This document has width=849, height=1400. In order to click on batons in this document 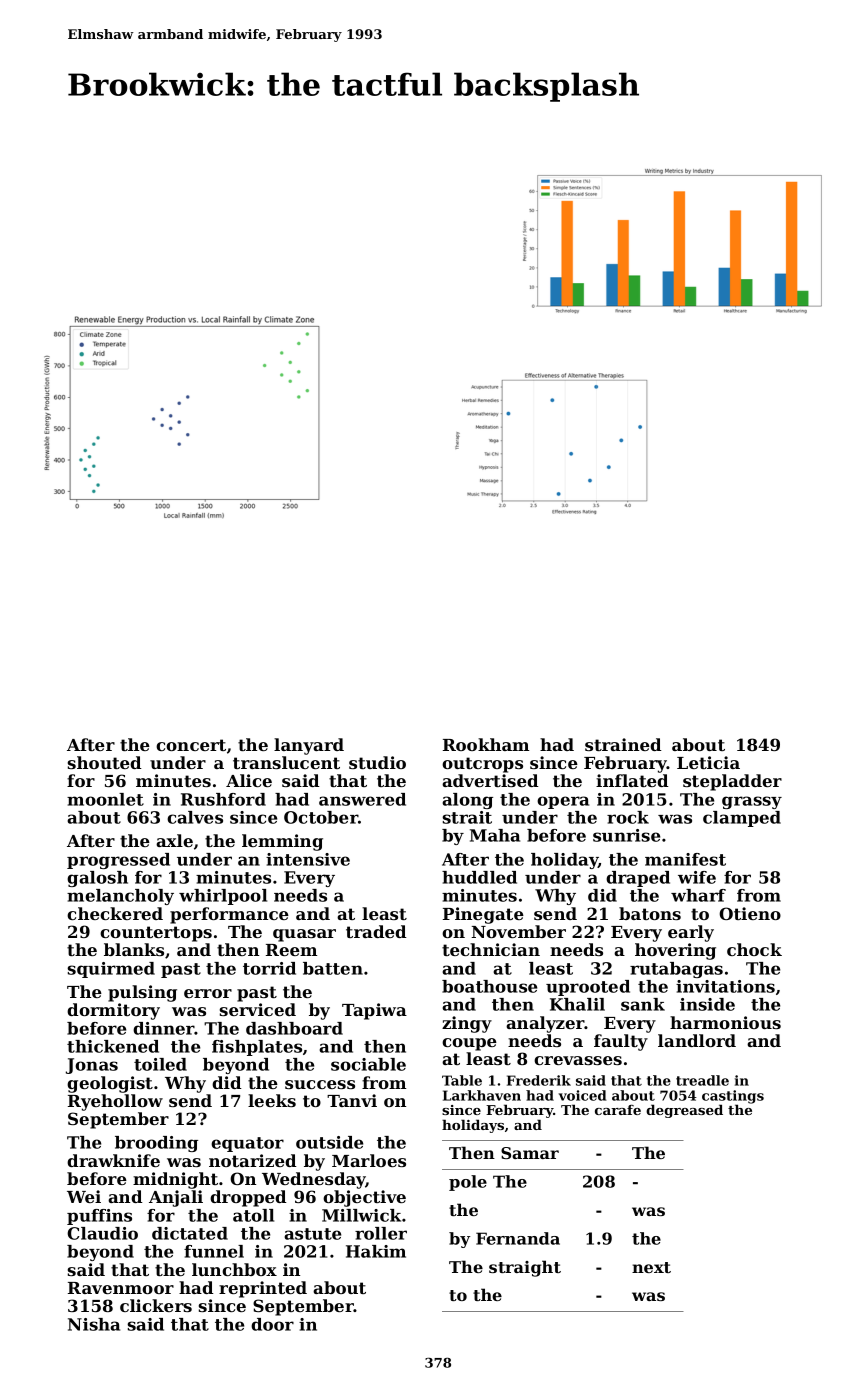, I will do `click(650, 913)`.
